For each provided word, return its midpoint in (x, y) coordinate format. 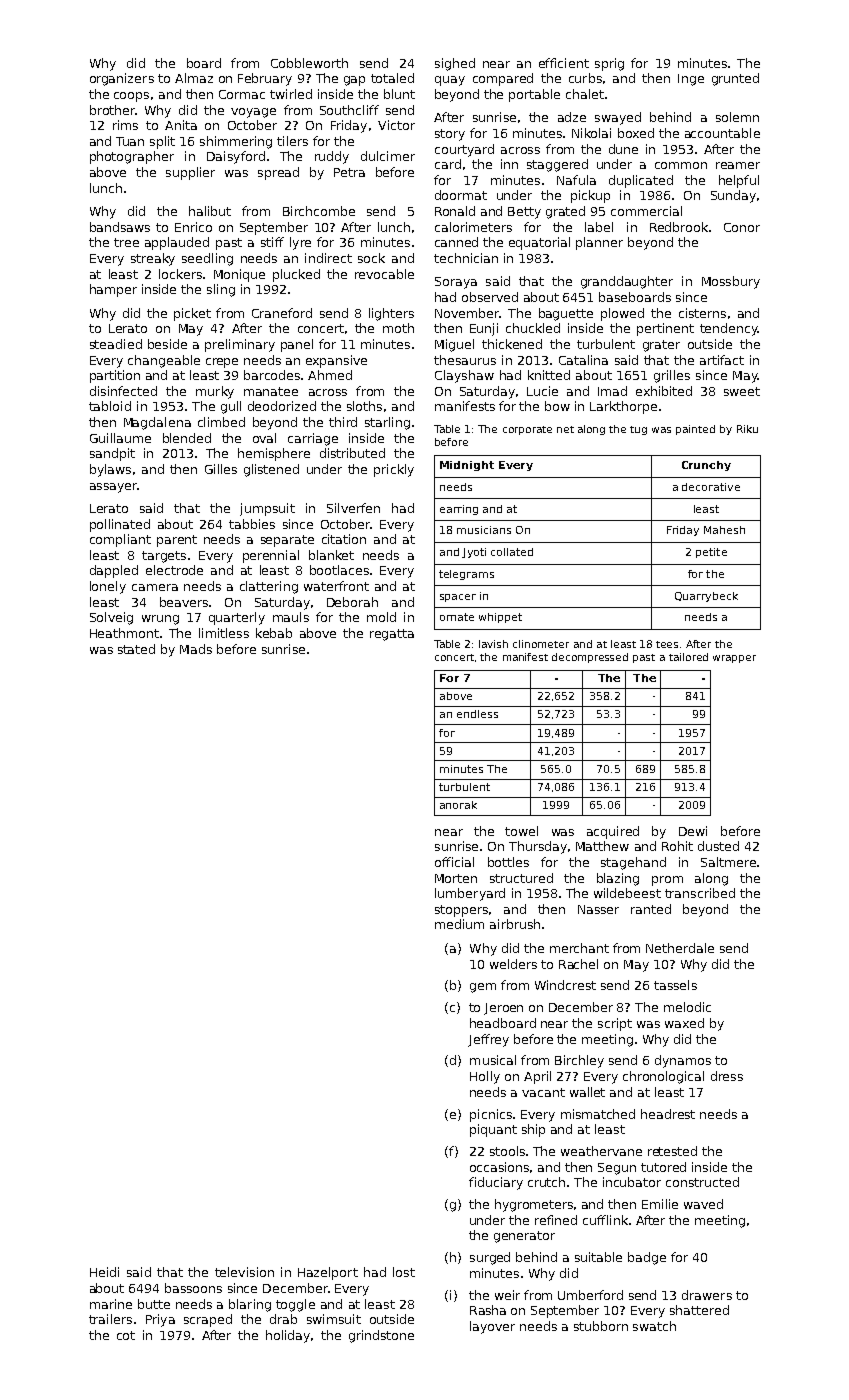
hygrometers (534, 1205)
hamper (113, 290)
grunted (735, 79)
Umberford (590, 1295)
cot (126, 1335)
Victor (396, 125)
